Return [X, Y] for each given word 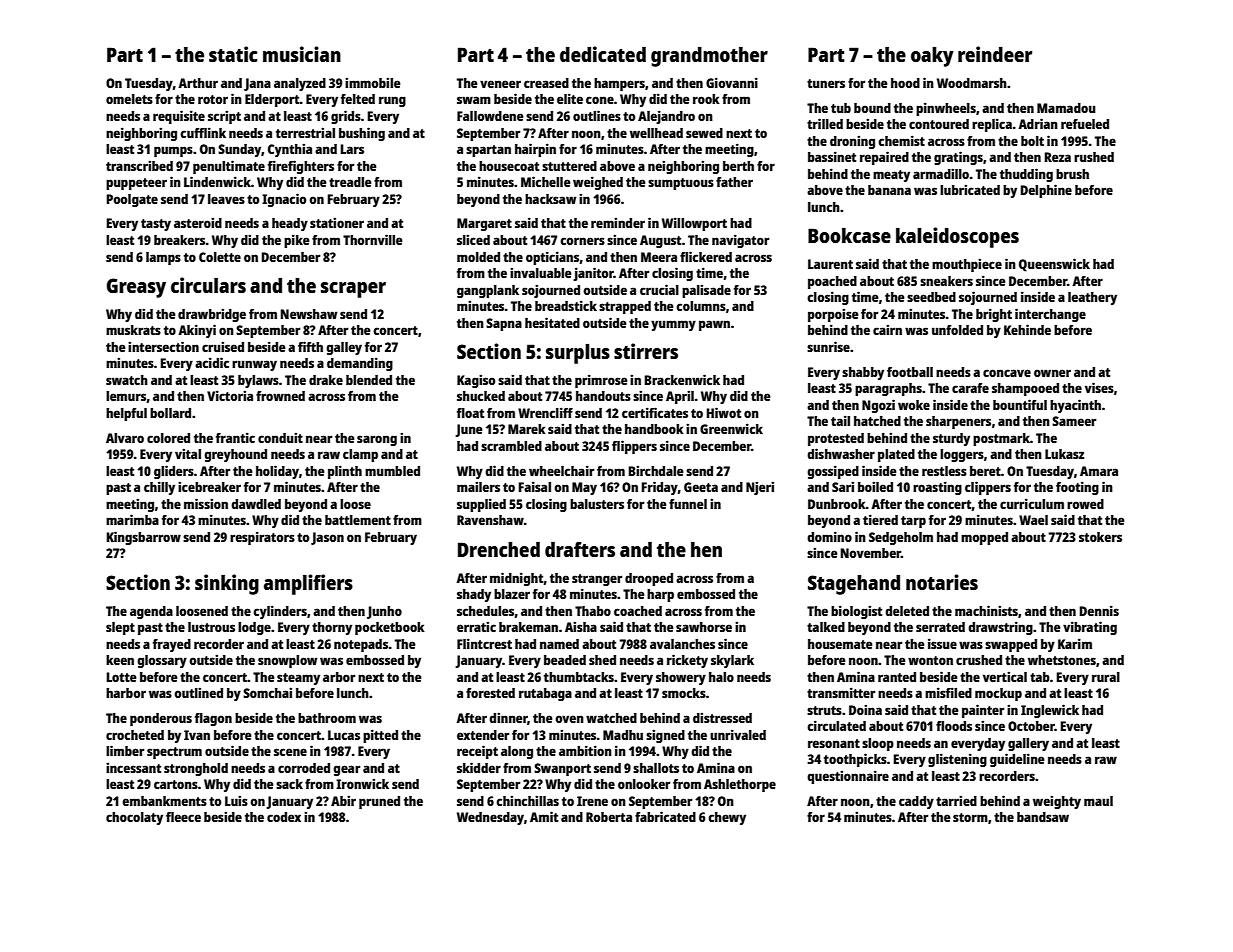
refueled [1085, 124]
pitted [380, 736]
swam [474, 100]
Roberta [609, 817]
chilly [159, 488]
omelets [129, 99]
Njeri [760, 488]
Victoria [230, 395]
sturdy [951, 439]
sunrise [828, 346]
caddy [916, 802]
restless [944, 471]
